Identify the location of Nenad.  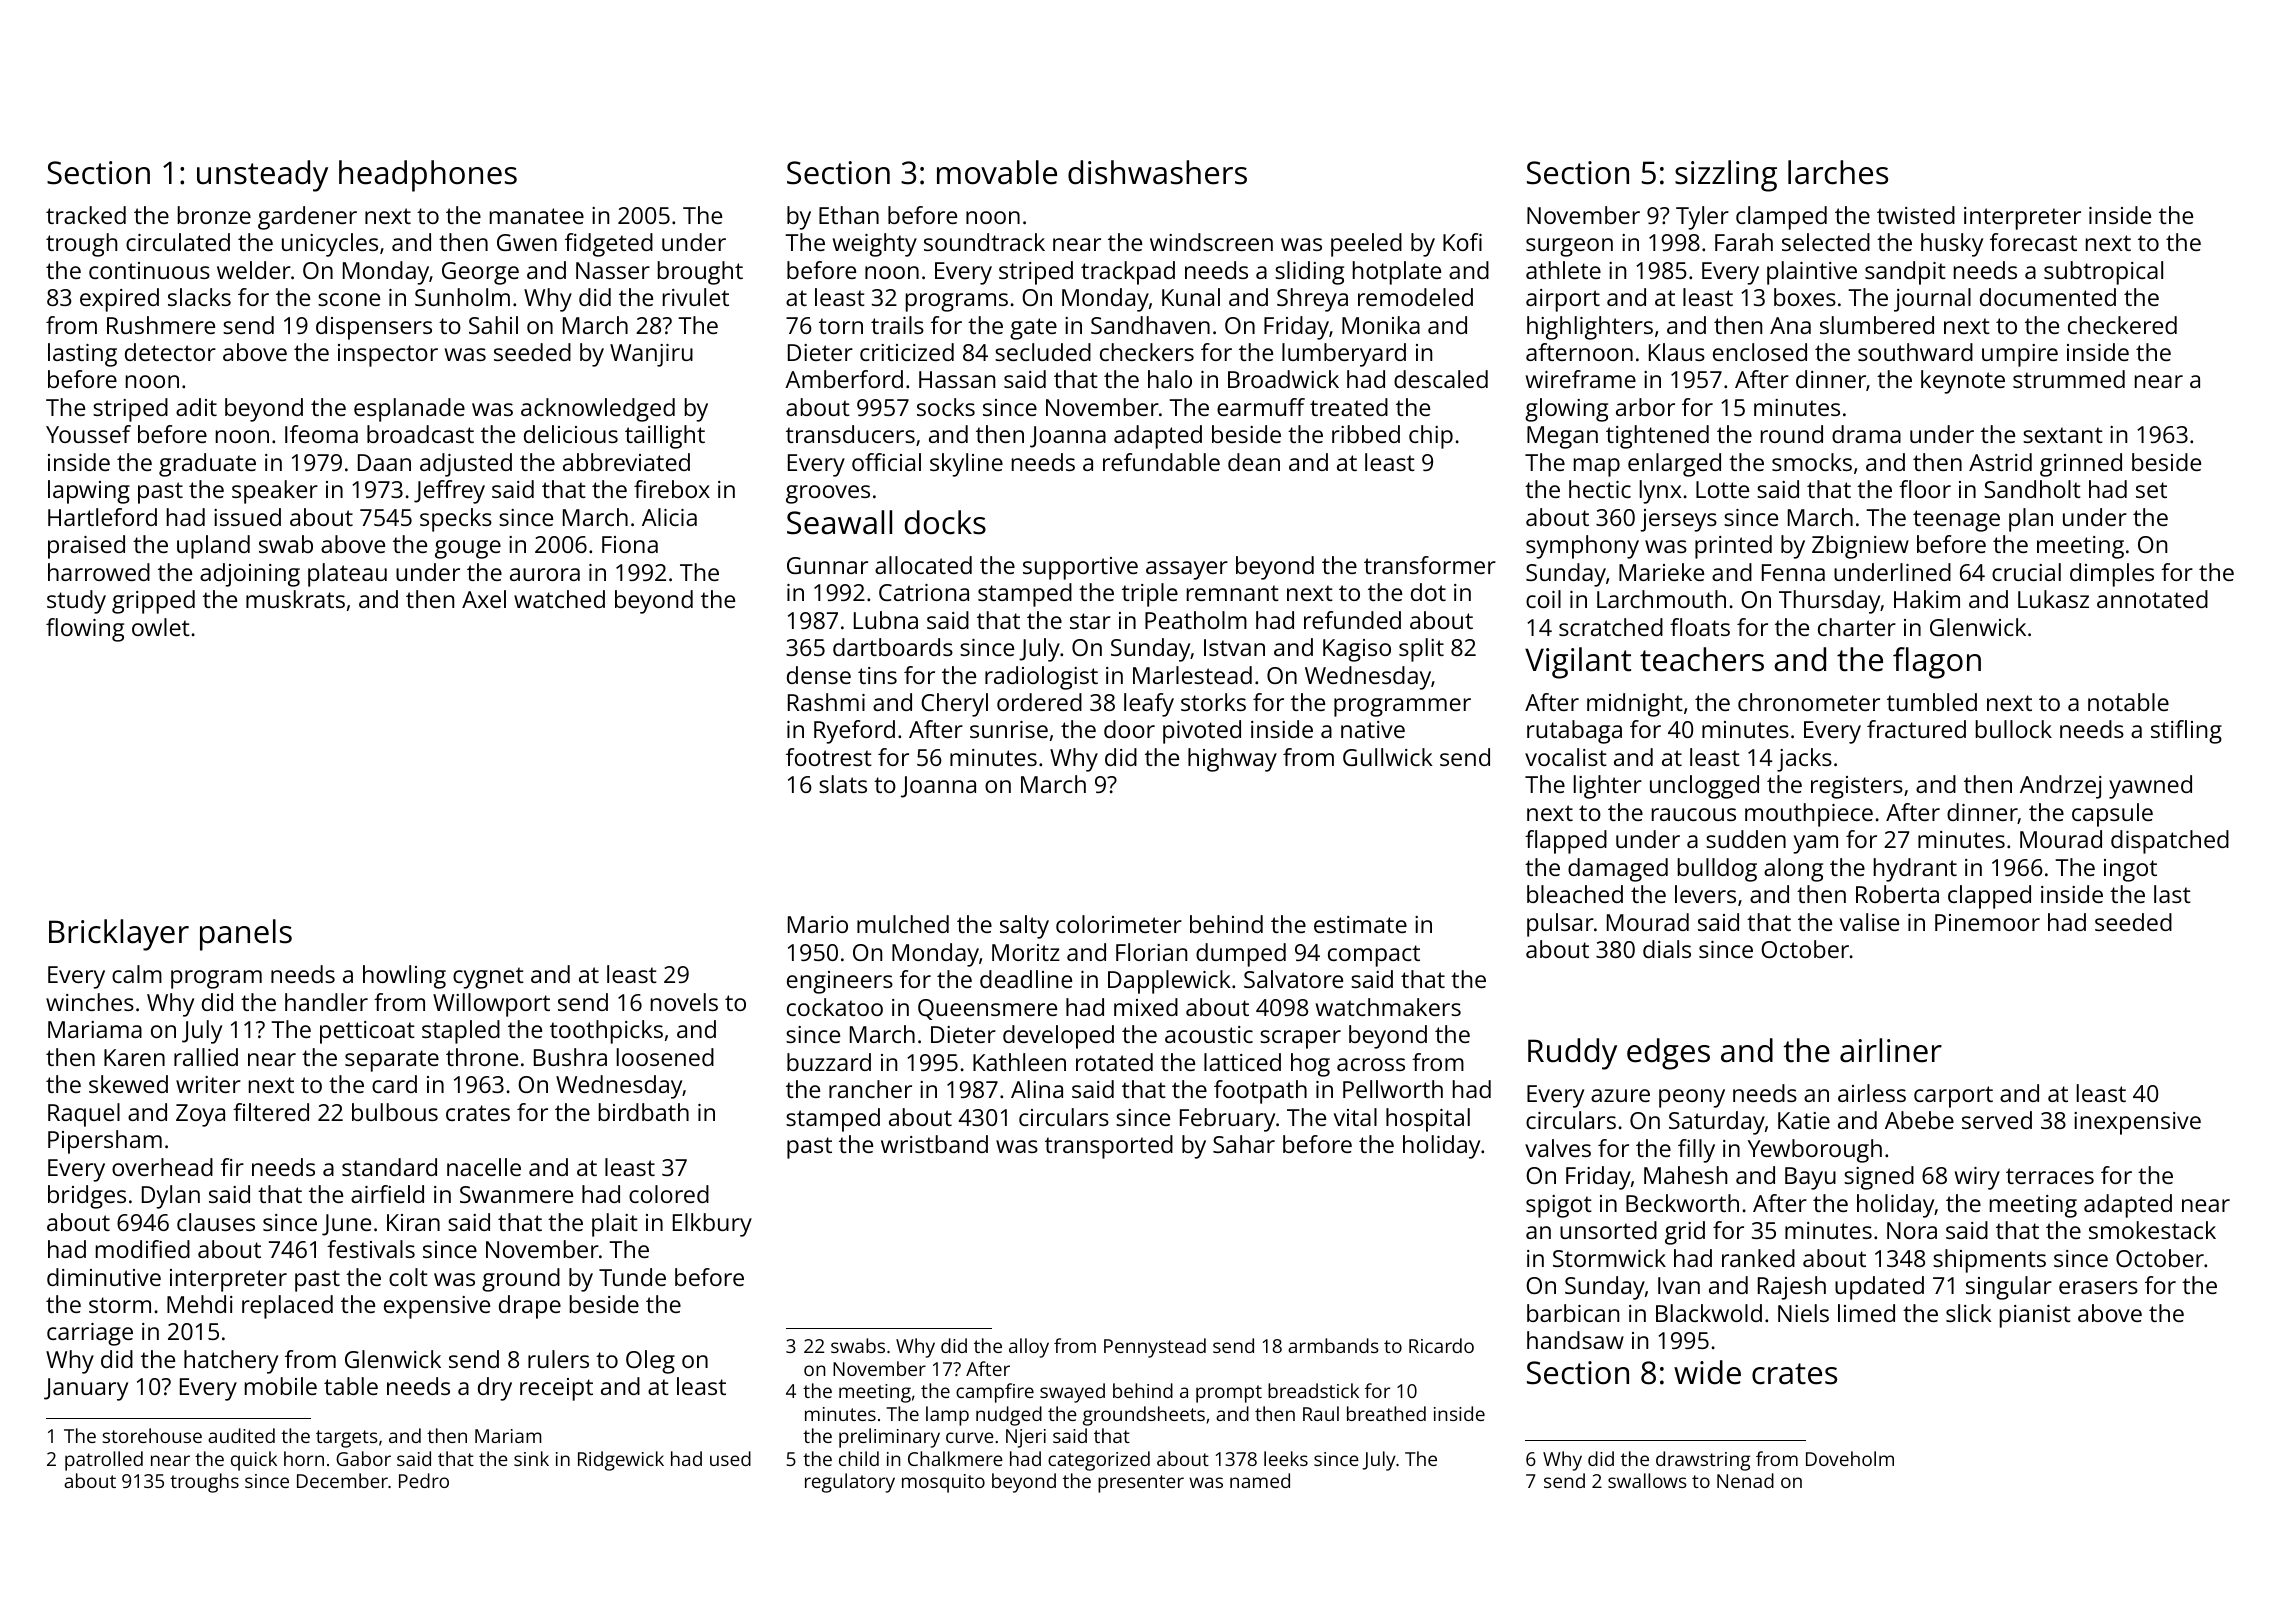
(1745, 1480).
